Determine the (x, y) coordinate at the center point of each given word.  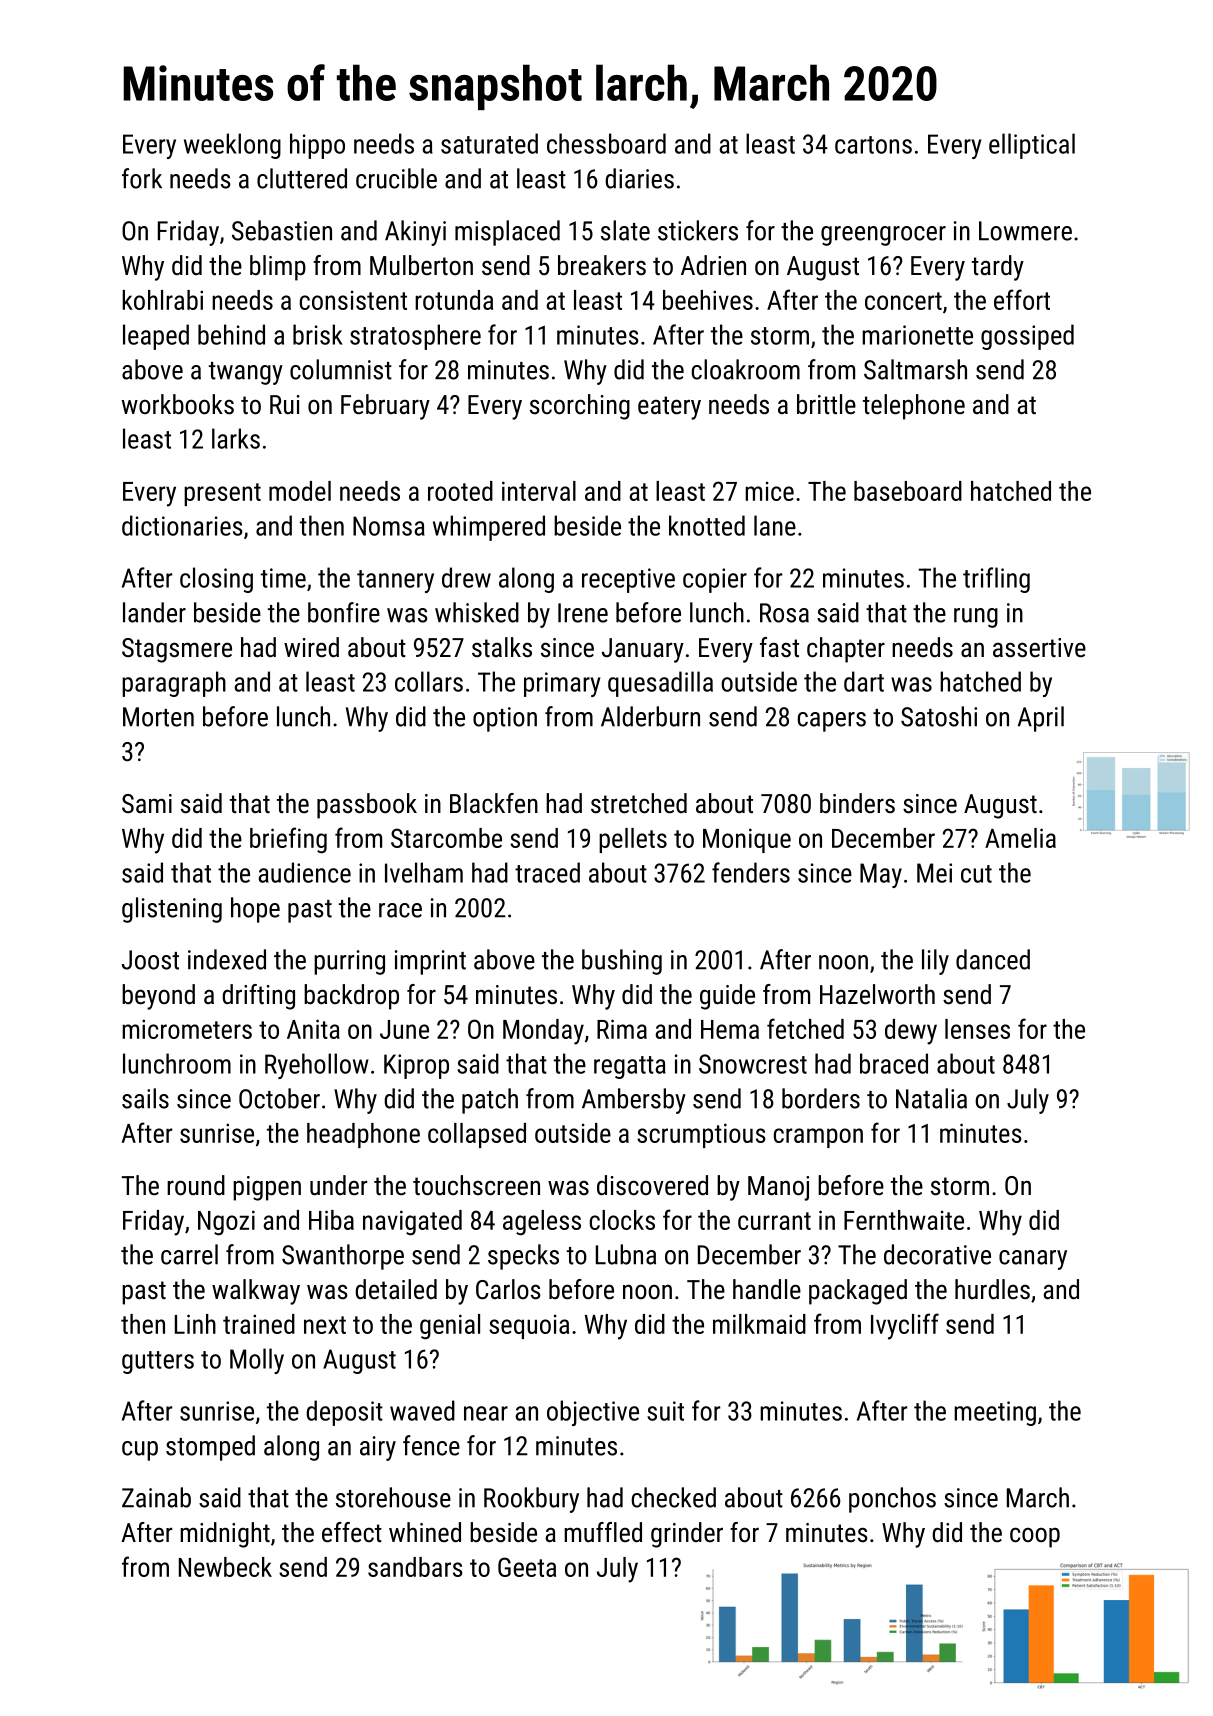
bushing (622, 962)
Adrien (713, 265)
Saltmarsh (915, 369)
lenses (977, 1029)
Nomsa (389, 526)
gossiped (1027, 337)
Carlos (508, 1289)
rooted (460, 491)
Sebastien (282, 230)
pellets (633, 840)
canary (1033, 1260)
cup (140, 1451)
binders (857, 803)
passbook (367, 806)
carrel (189, 1254)
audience (304, 872)
